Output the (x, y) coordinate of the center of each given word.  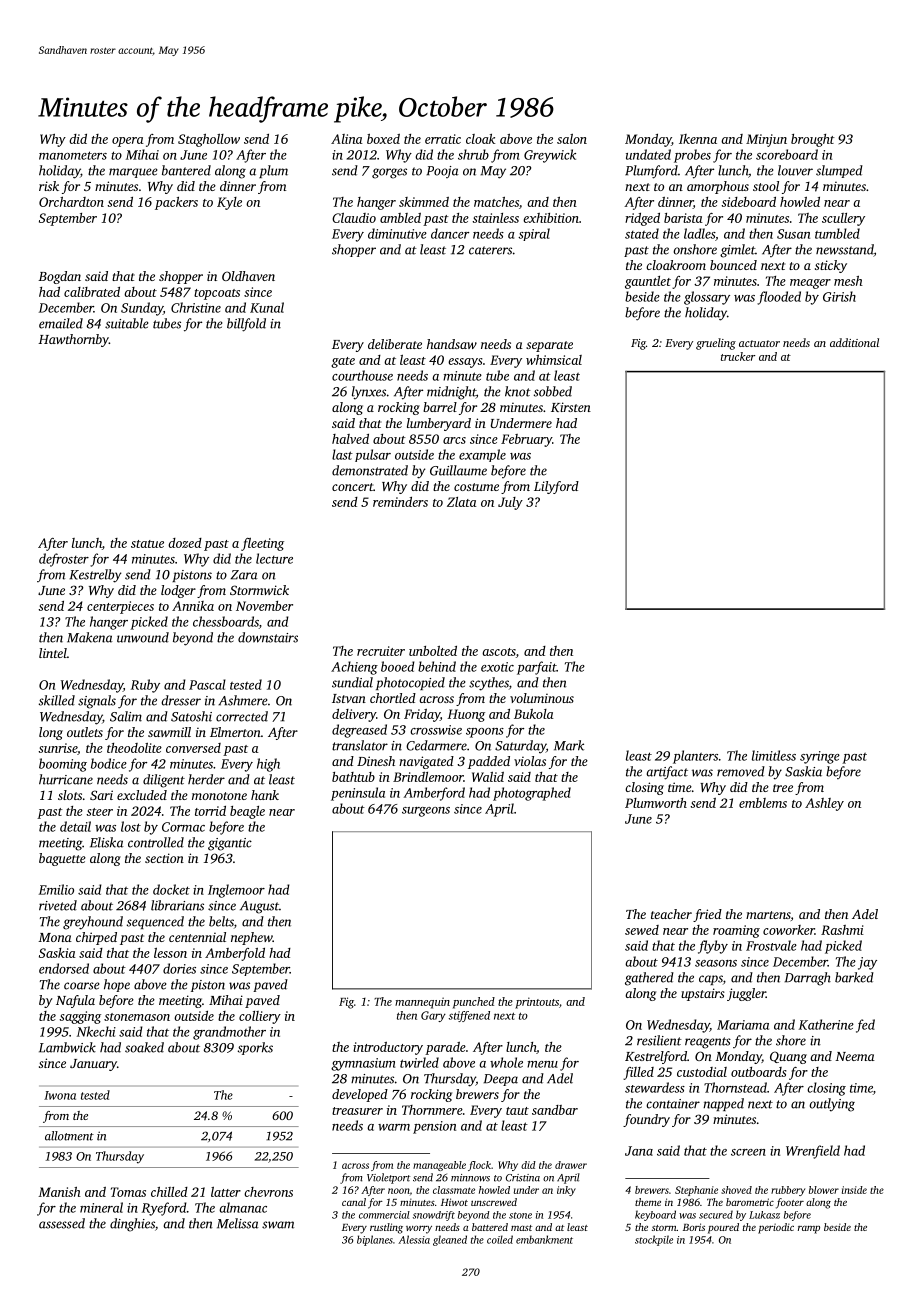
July (510, 503)
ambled (400, 218)
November (264, 606)
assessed (62, 1223)
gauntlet (648, 282)
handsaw (452, 344)
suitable (126, 323)
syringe (820, 757)
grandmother (229, 1033)
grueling (716, 344)
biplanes (375, 1240)
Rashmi (842, 930)
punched (474, 1003)
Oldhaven (248, 276)
